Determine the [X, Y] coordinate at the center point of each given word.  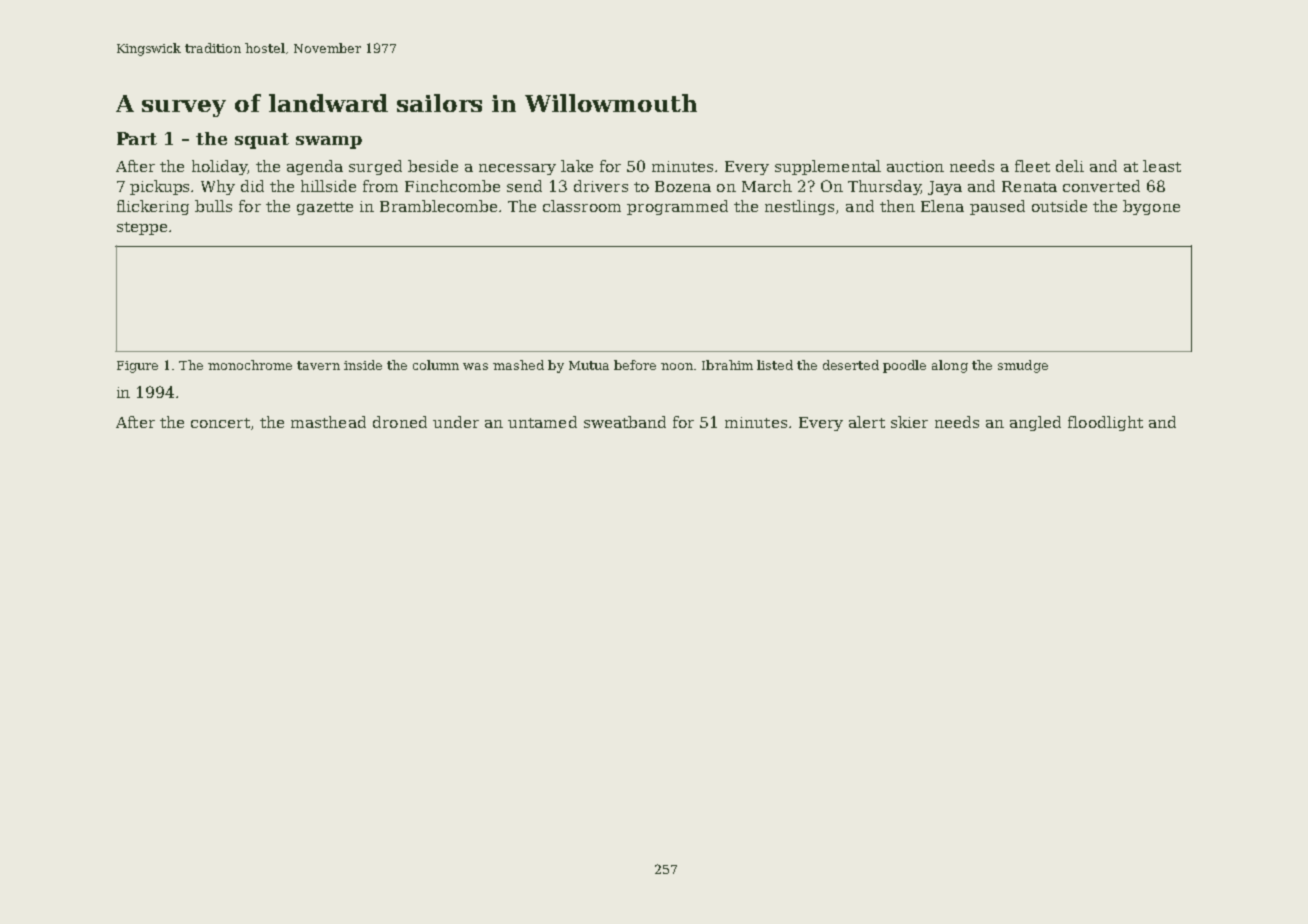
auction [915, 166]
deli [1070, 166]
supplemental [828, 167]
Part [137, 138]
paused [997, 207]
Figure [137, 367]
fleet [1032, 166]
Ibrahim [727, 365]
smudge [1023, 366]
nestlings [799, 207]
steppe [142, 228]
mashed [518, 365]
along [950, 366]
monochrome [250, 365]
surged [375, 167]
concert [220, 423]
